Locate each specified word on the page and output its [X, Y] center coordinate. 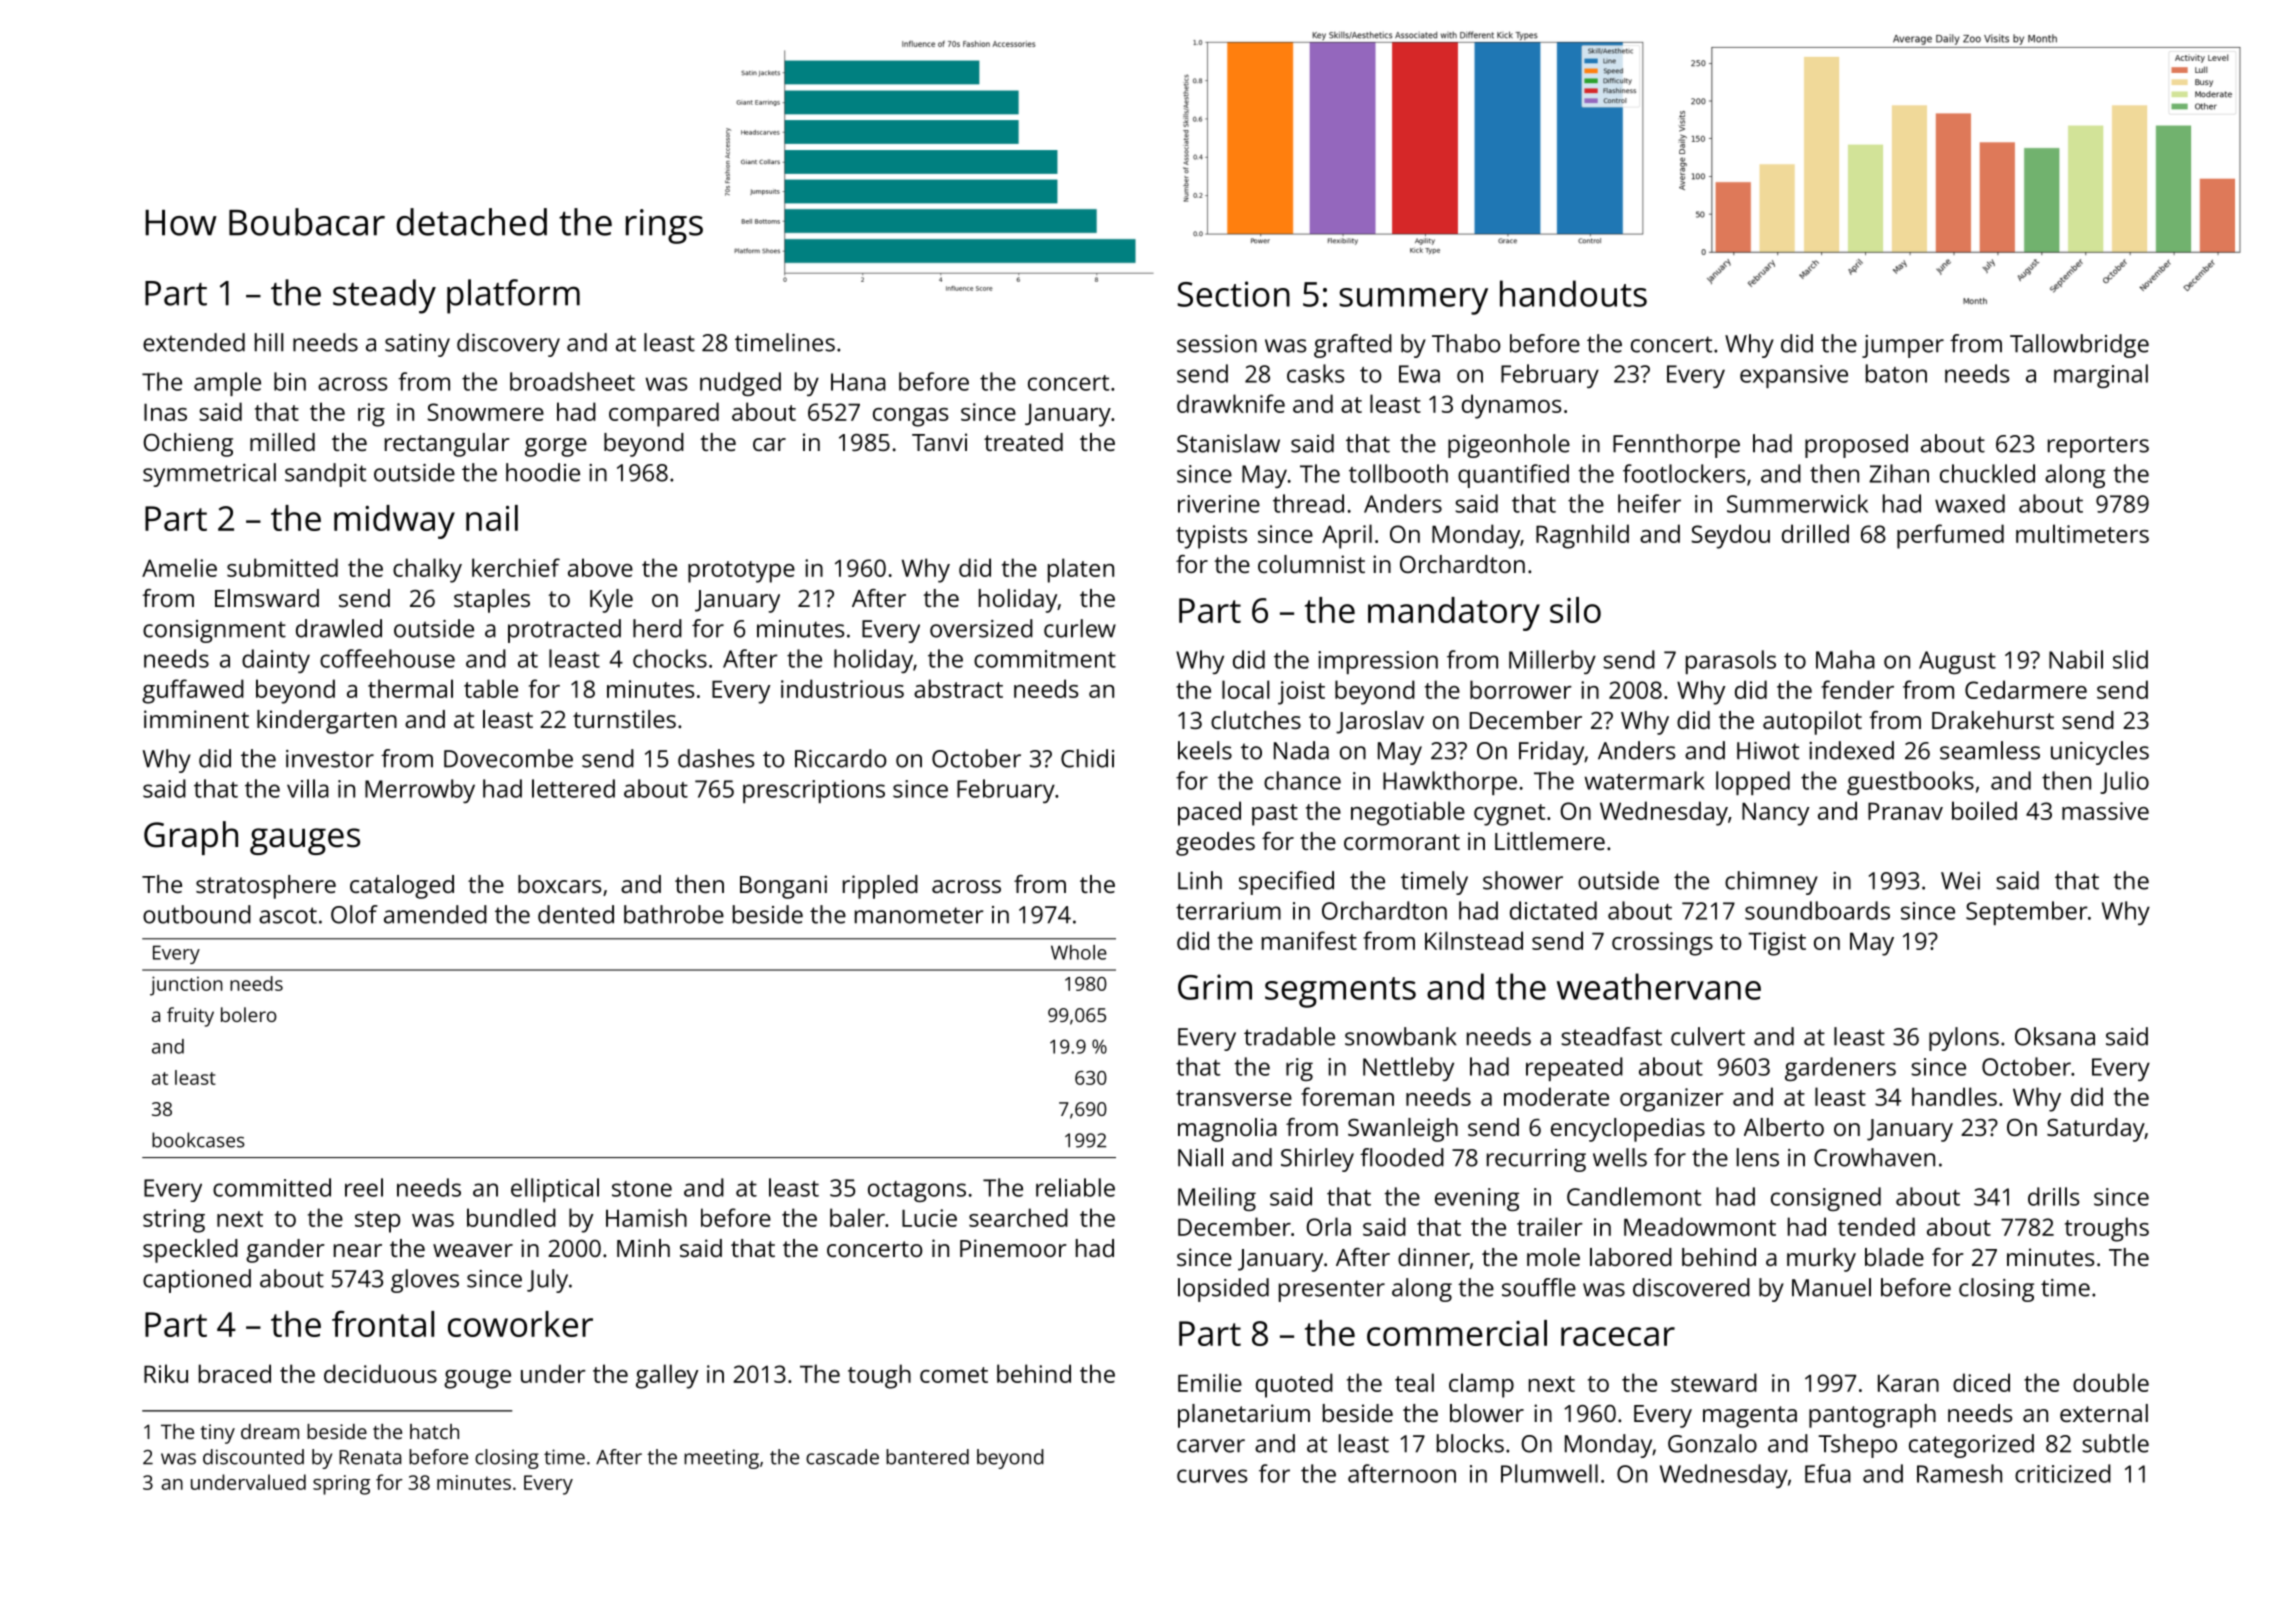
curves [1212, 1476]
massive [2105, 811]
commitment [1045, 659]
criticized [2063, 1473]
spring [341, 1485]
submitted [282, 567]
